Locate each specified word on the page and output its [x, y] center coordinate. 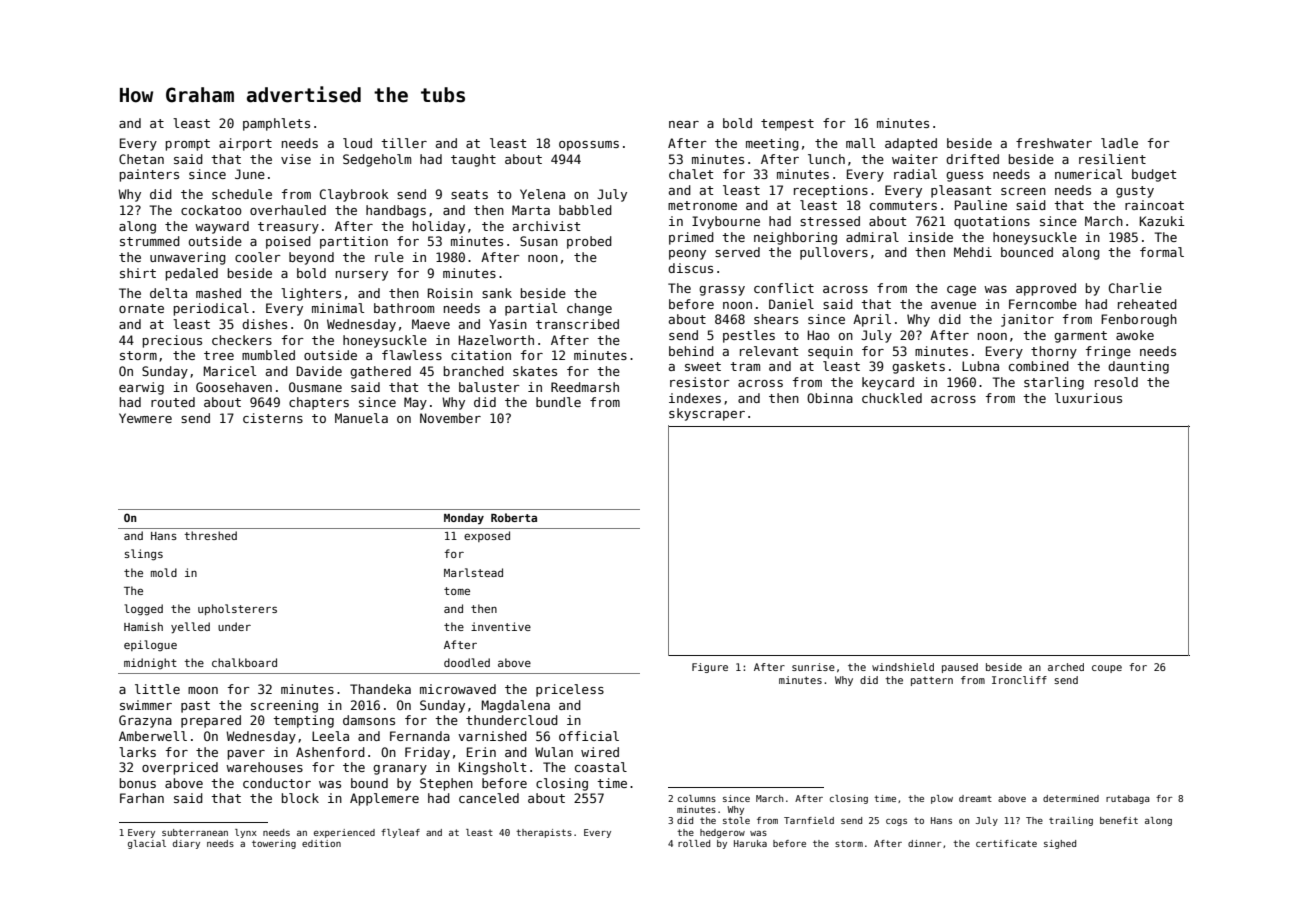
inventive [501, 626]
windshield [903, 667]
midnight [150, 663]
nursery [362, 276]
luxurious [1088, 398]
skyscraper [707, 414]
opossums [589, 146]
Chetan [141, 159]
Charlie [1135, 288]
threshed [210, 535]
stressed [830, 221]
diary [186, 844]
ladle [1119, 143]
